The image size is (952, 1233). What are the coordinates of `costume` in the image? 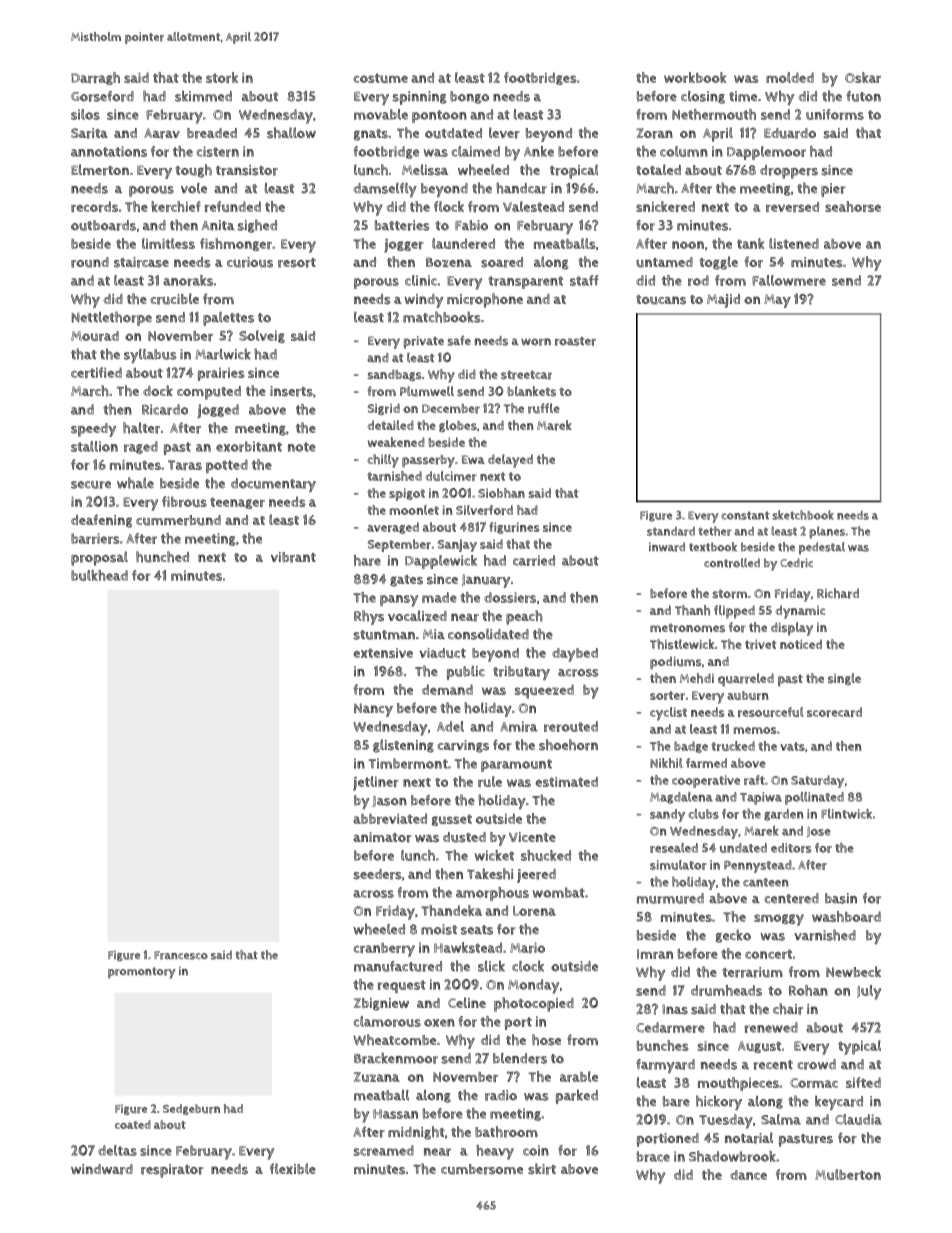 It's located at (381, 78).
